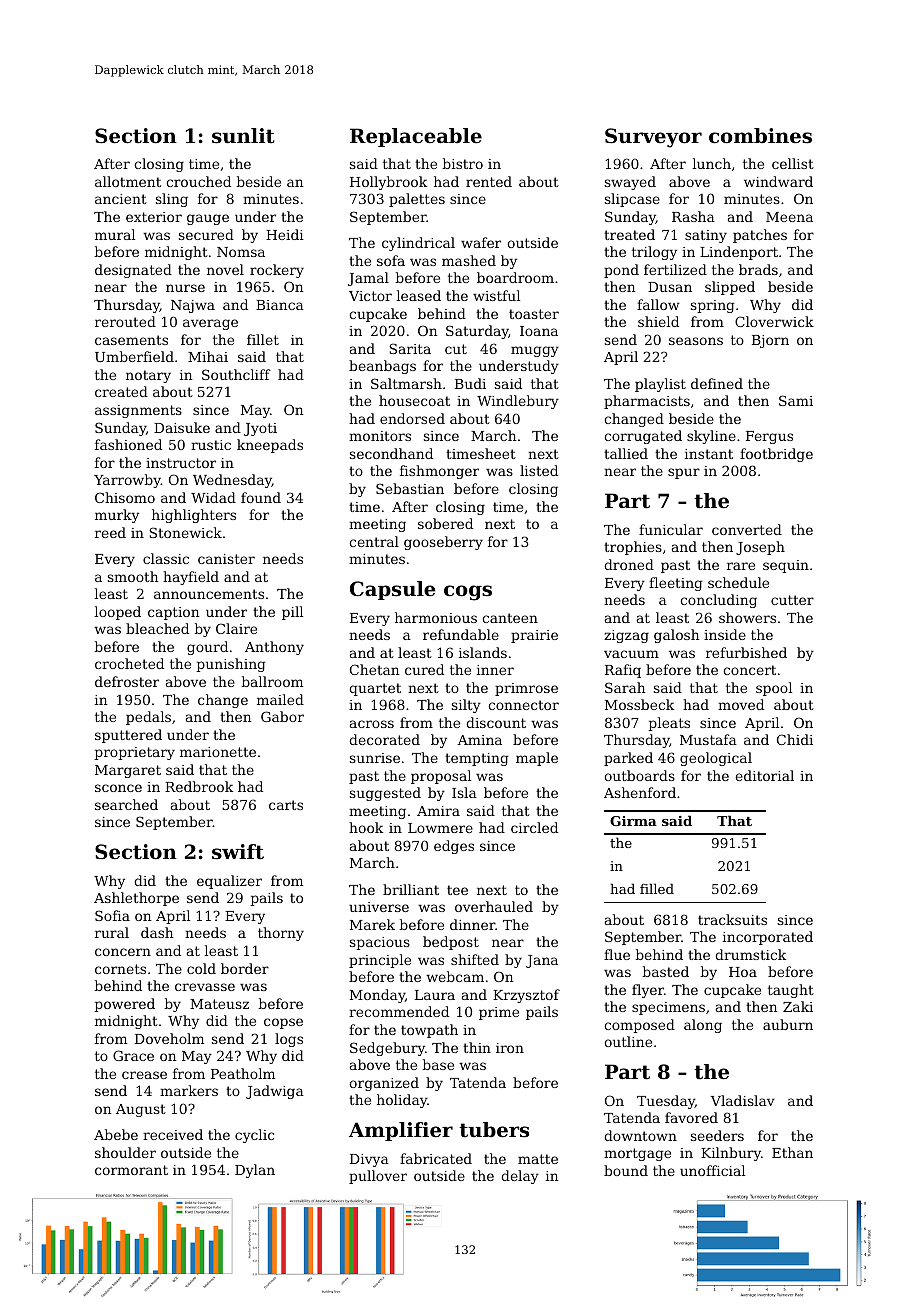 This screenshot has width=908, height=1316. I want to click on fishmonger, so click(439, 472).
